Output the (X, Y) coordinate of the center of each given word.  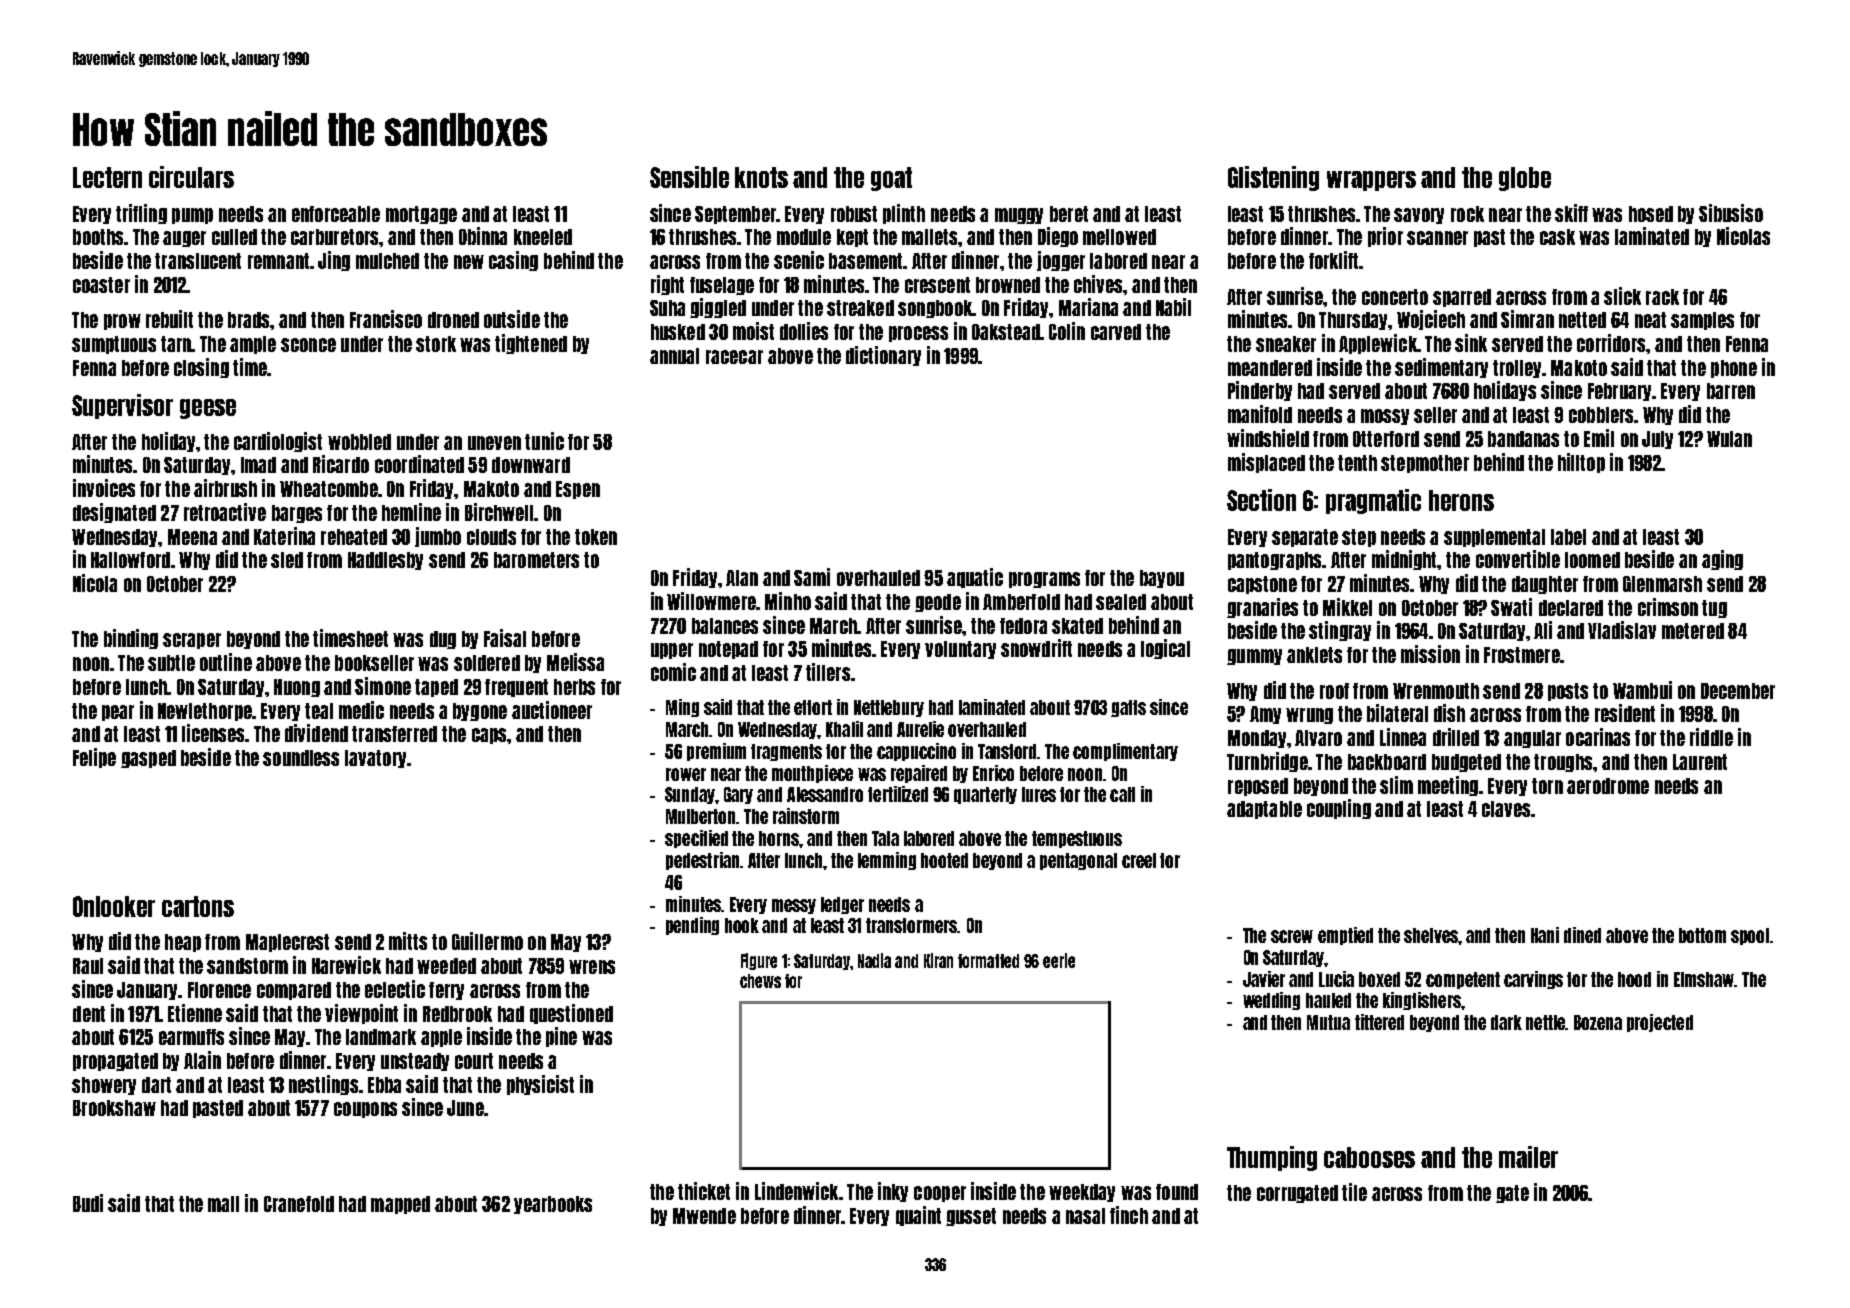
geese (208, 409)
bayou (1162, 579)
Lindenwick (796, 1191)
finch (1129, 1215)
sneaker (1286, 344)
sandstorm (247, 966)
